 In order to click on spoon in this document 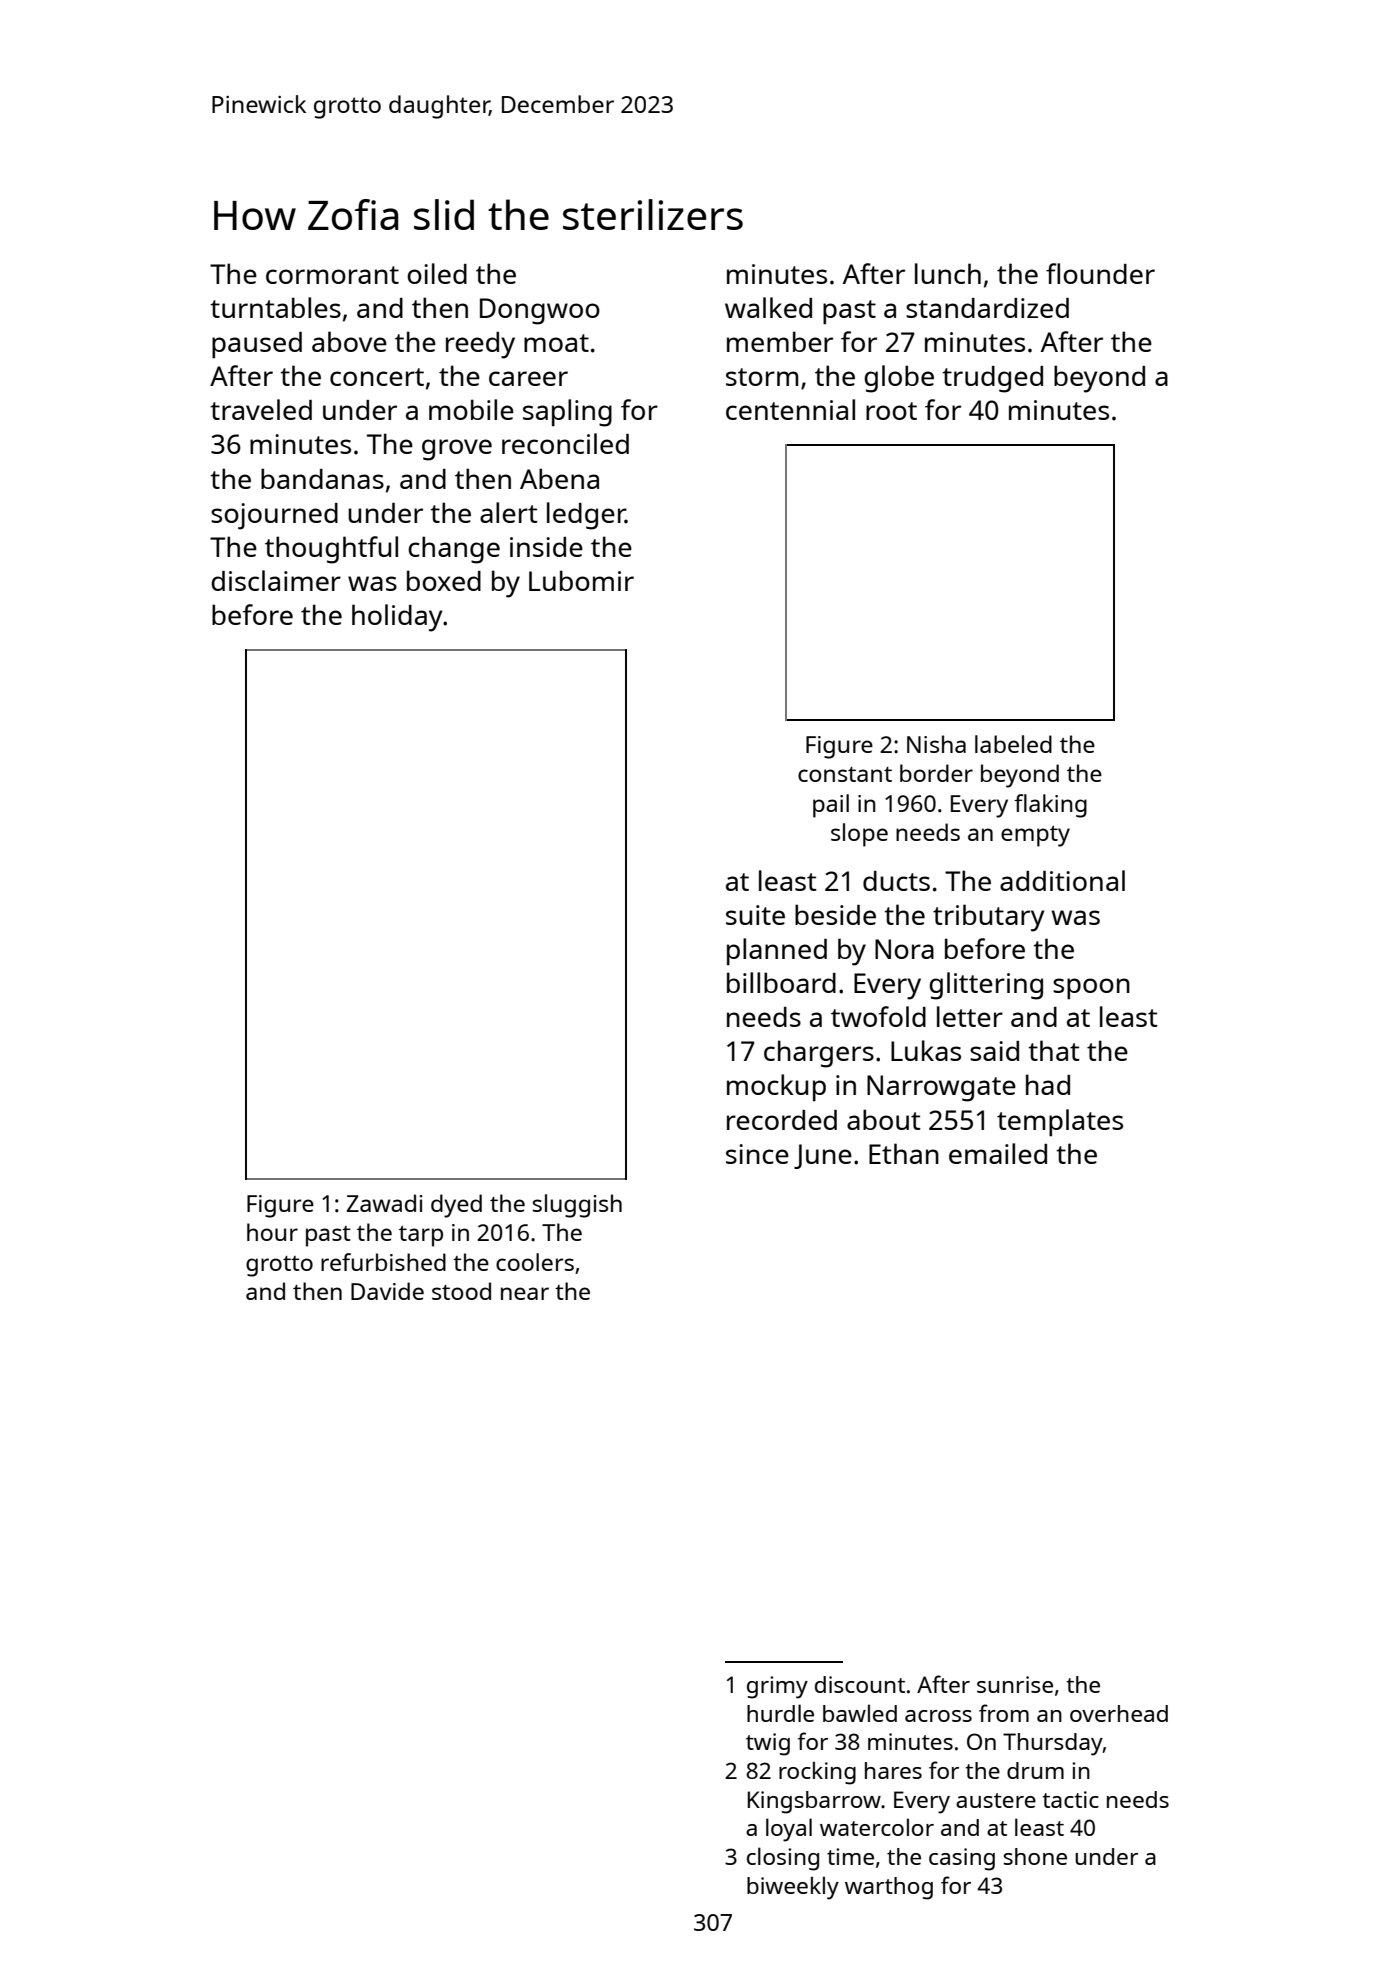, I will do `click(1091, 989)`.
